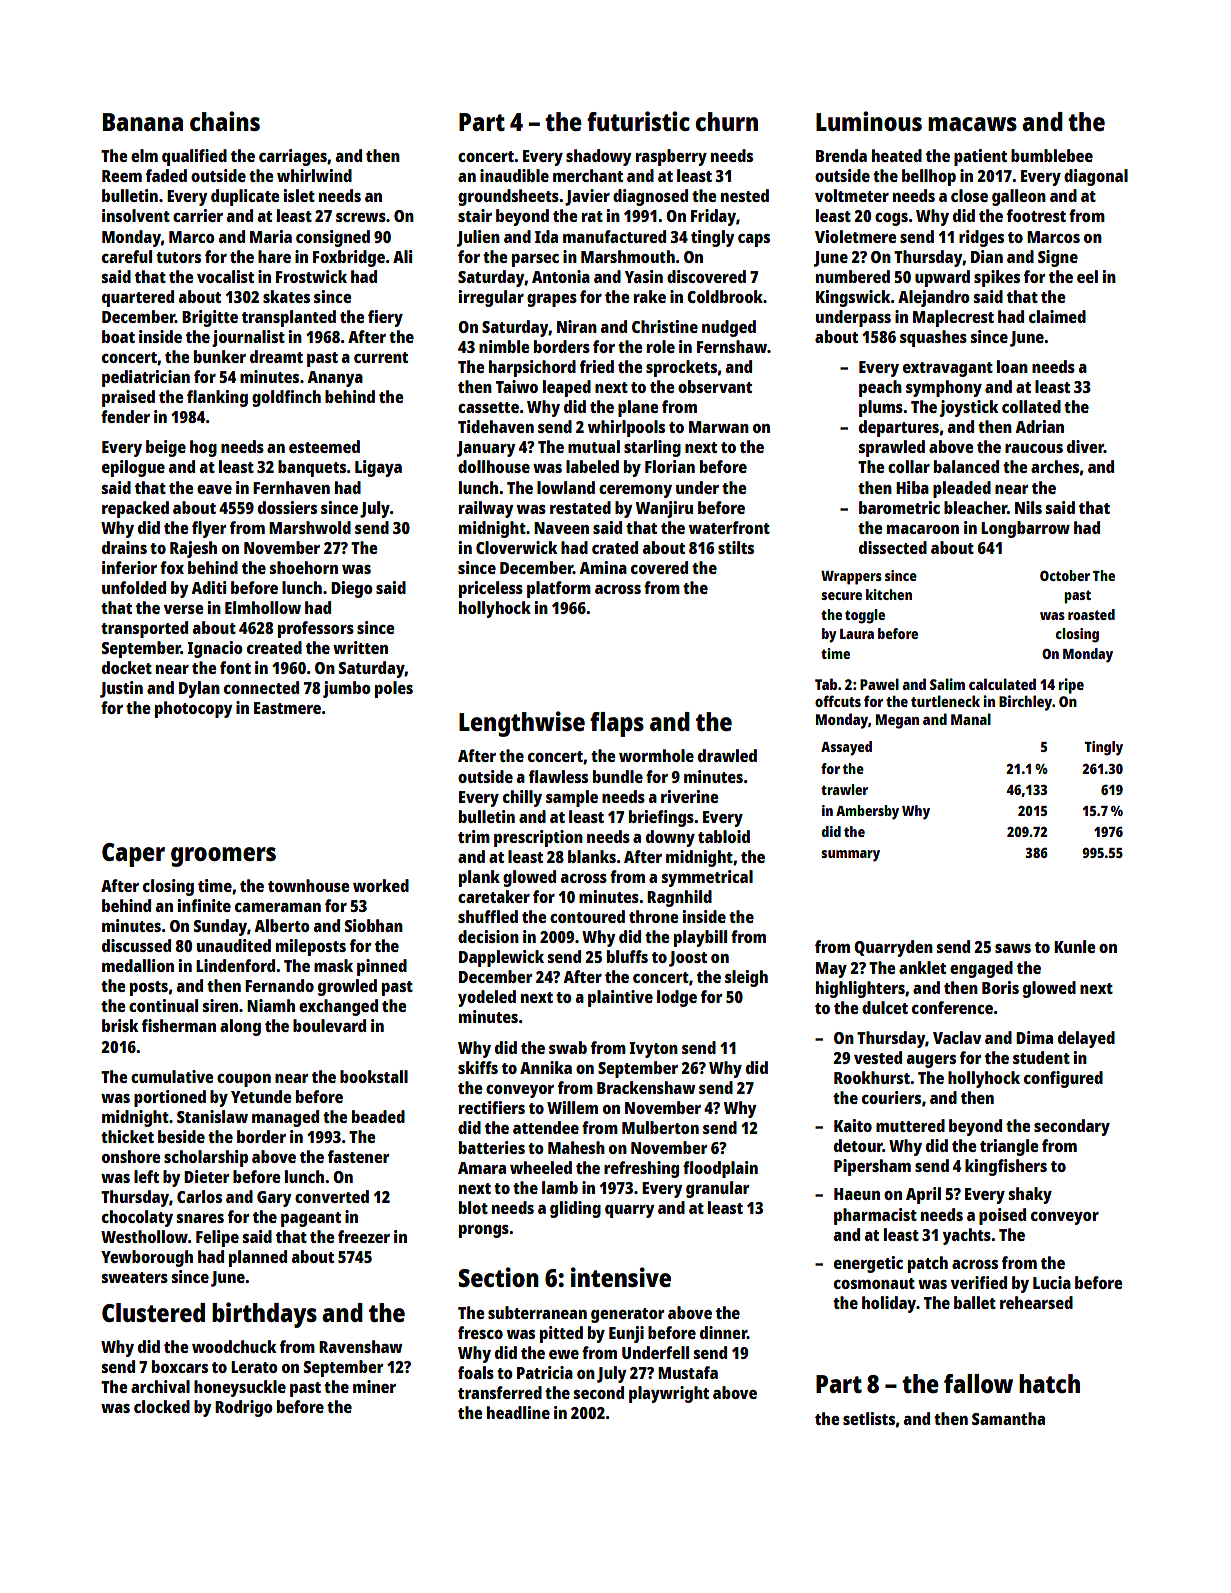  What do you see at coordinates (972, 124) in the screenshot?
I see `macaws` at bounding box center [972, 124].
